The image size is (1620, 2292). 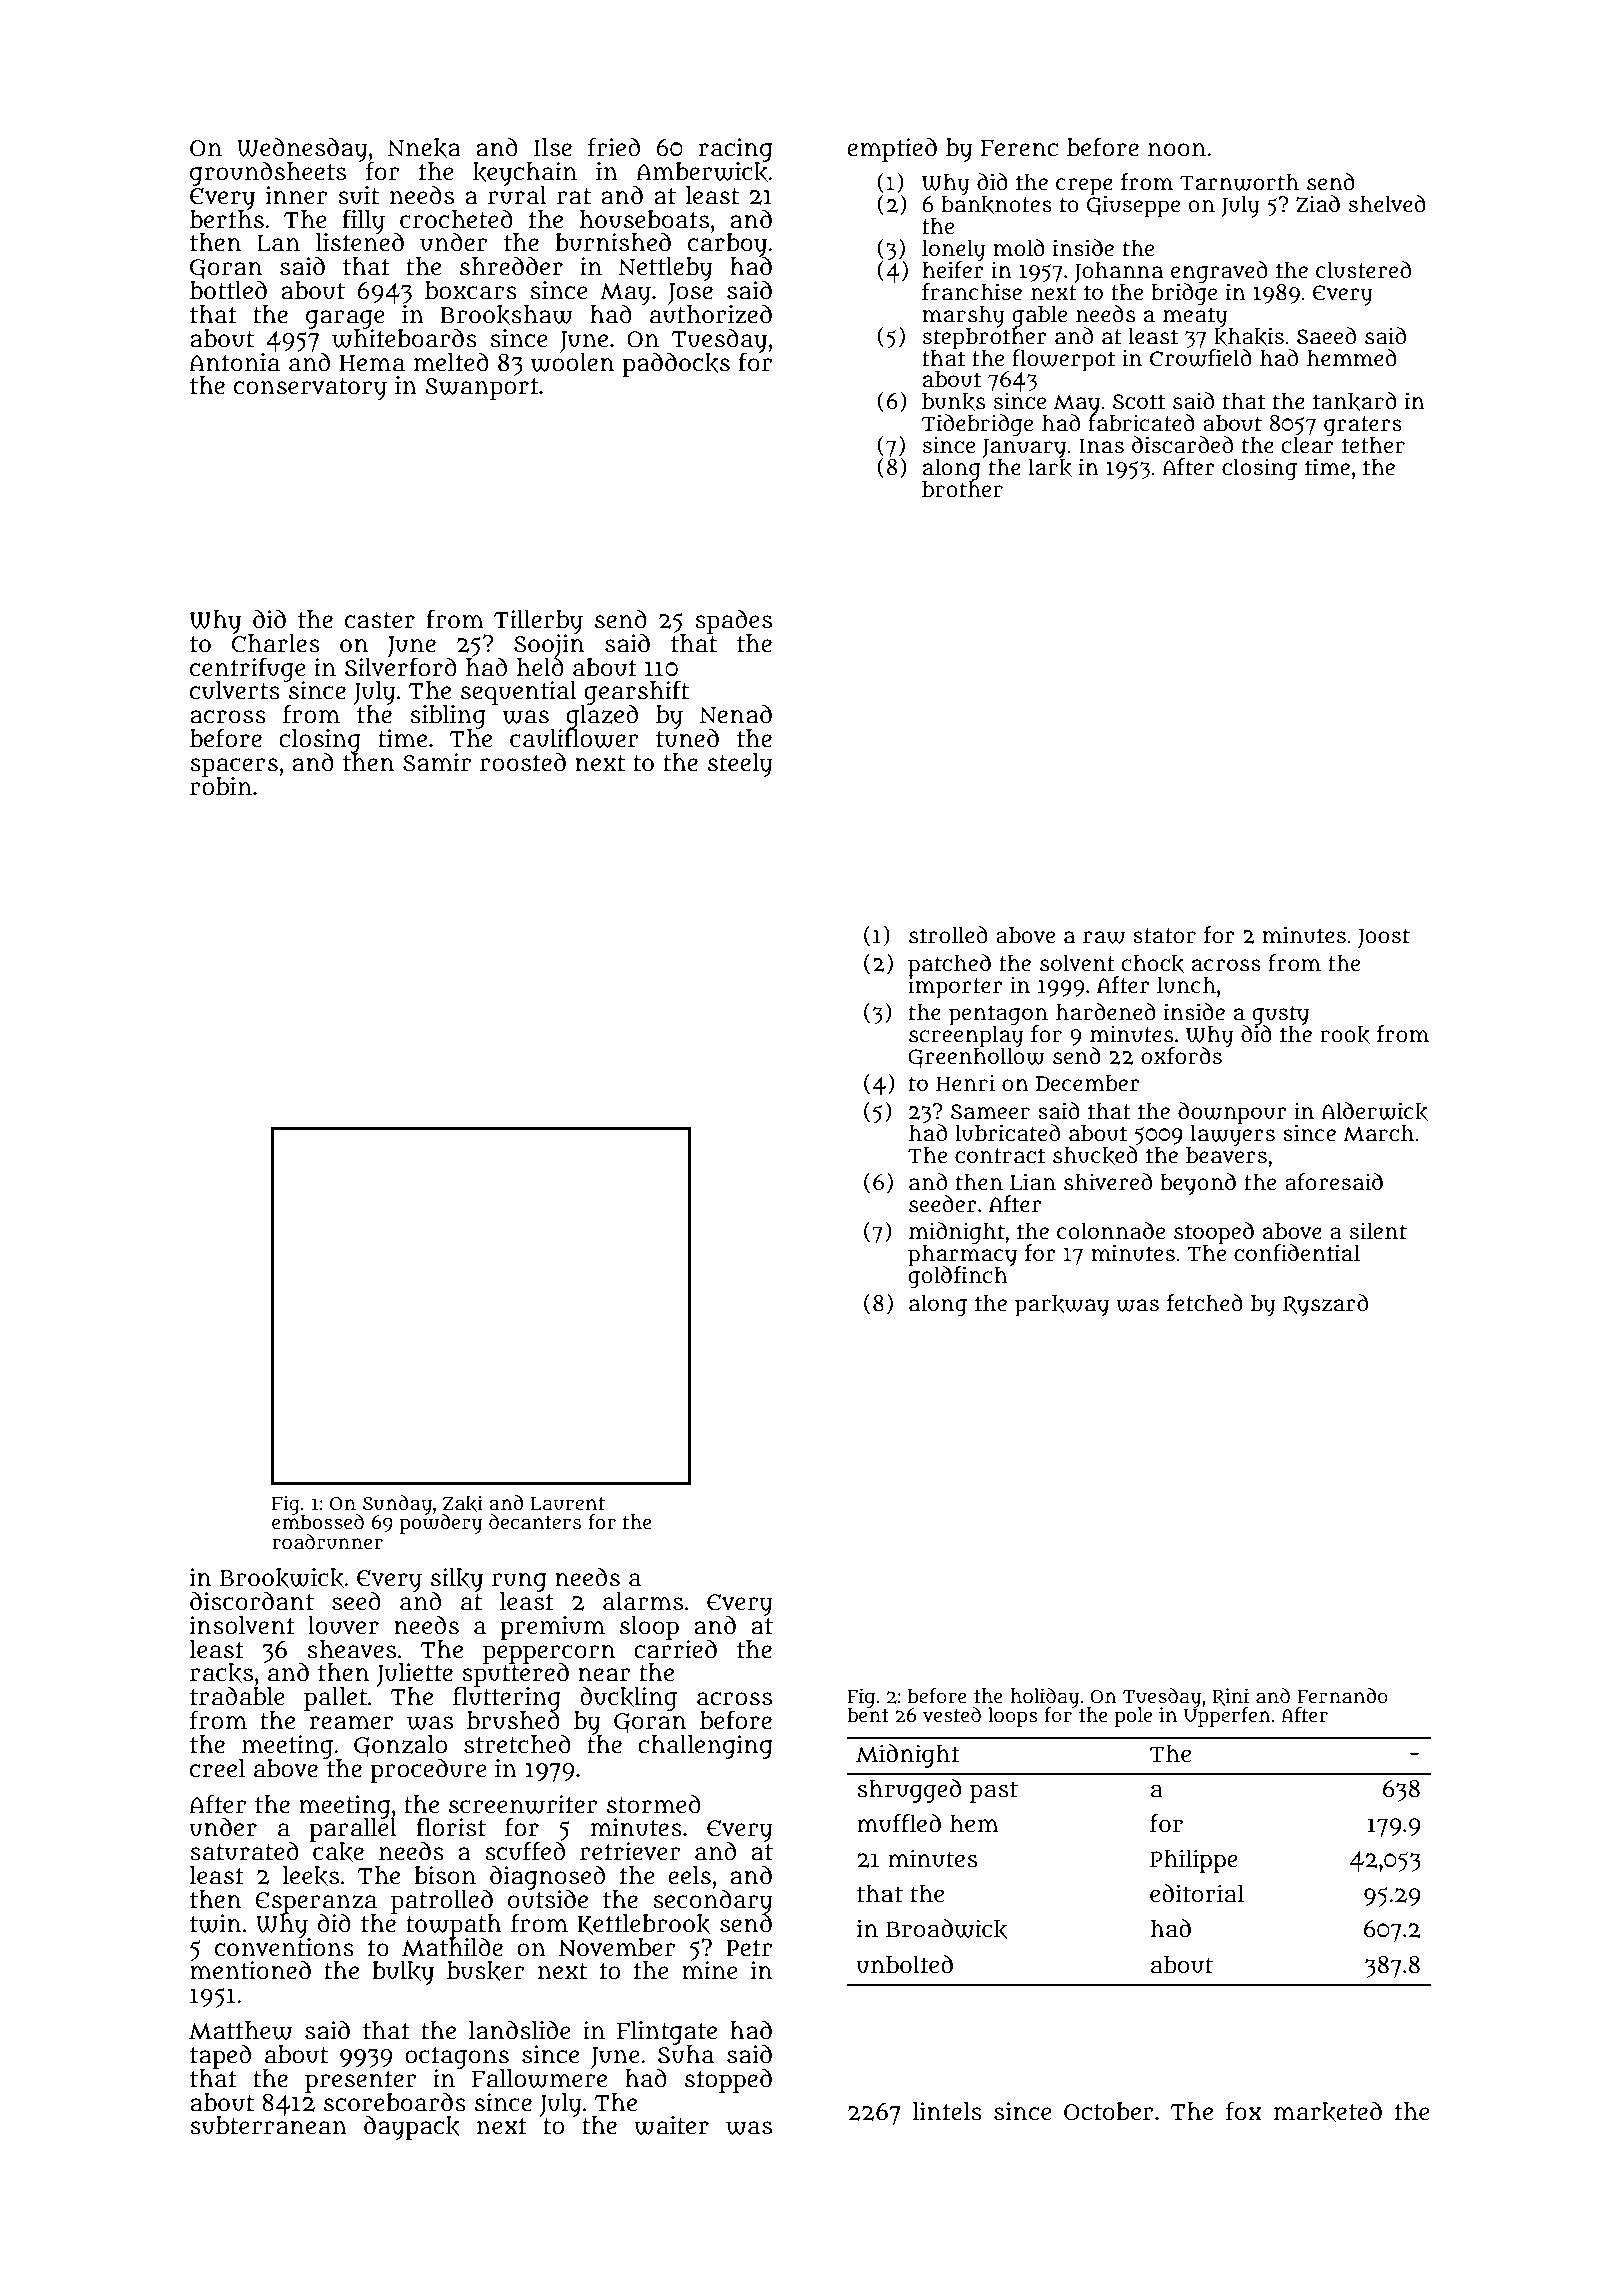 What do you see at coordinates (215, 1923) in the document?
I see `twin` at bounding box center [215, 1923].
